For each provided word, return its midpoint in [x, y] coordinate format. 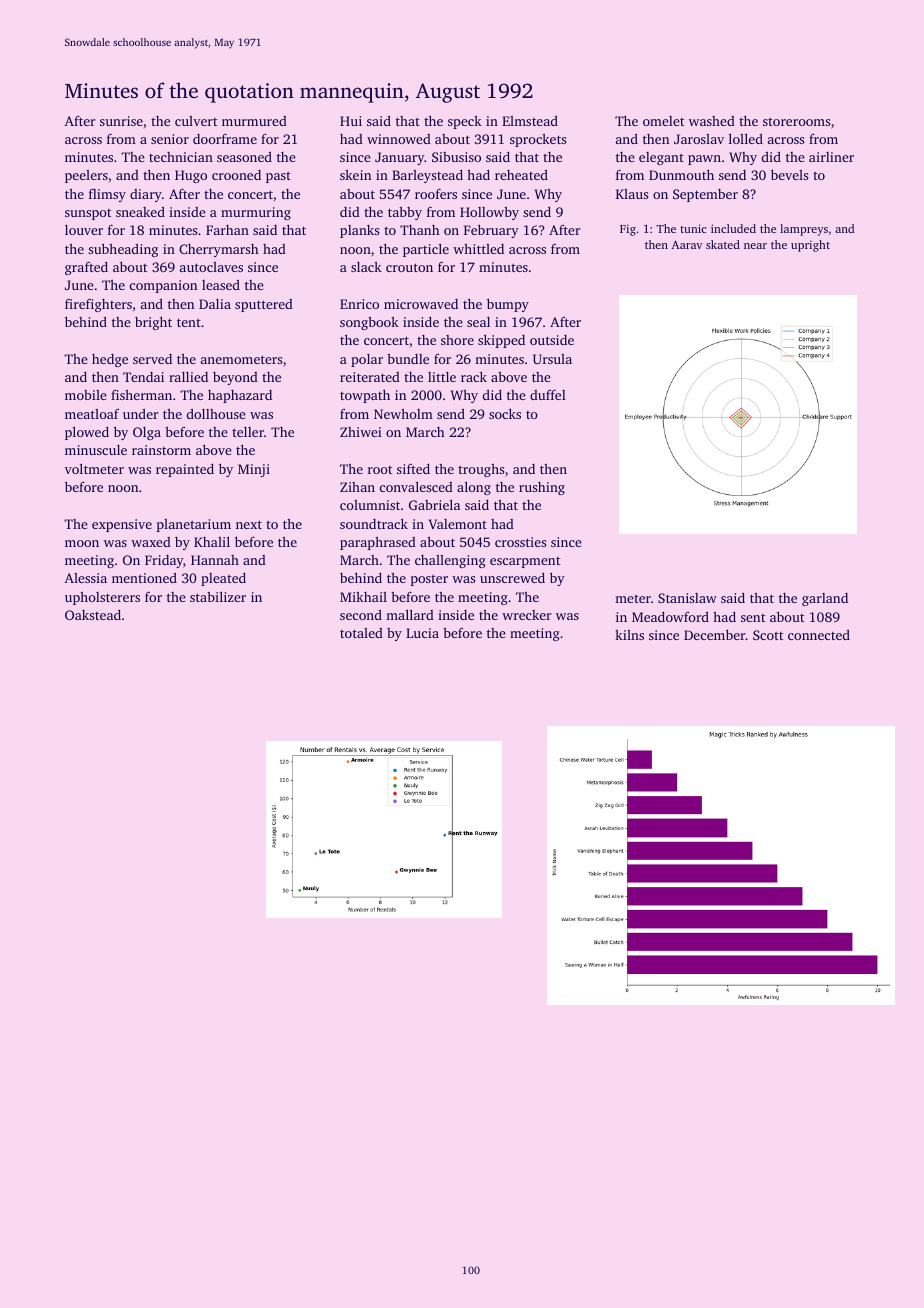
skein [355, 175]
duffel [548, 394]
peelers [86, 176]
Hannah [215, 560]
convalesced [416, 486]
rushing [542, 488]
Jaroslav [699, 139]
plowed [87, 433]
